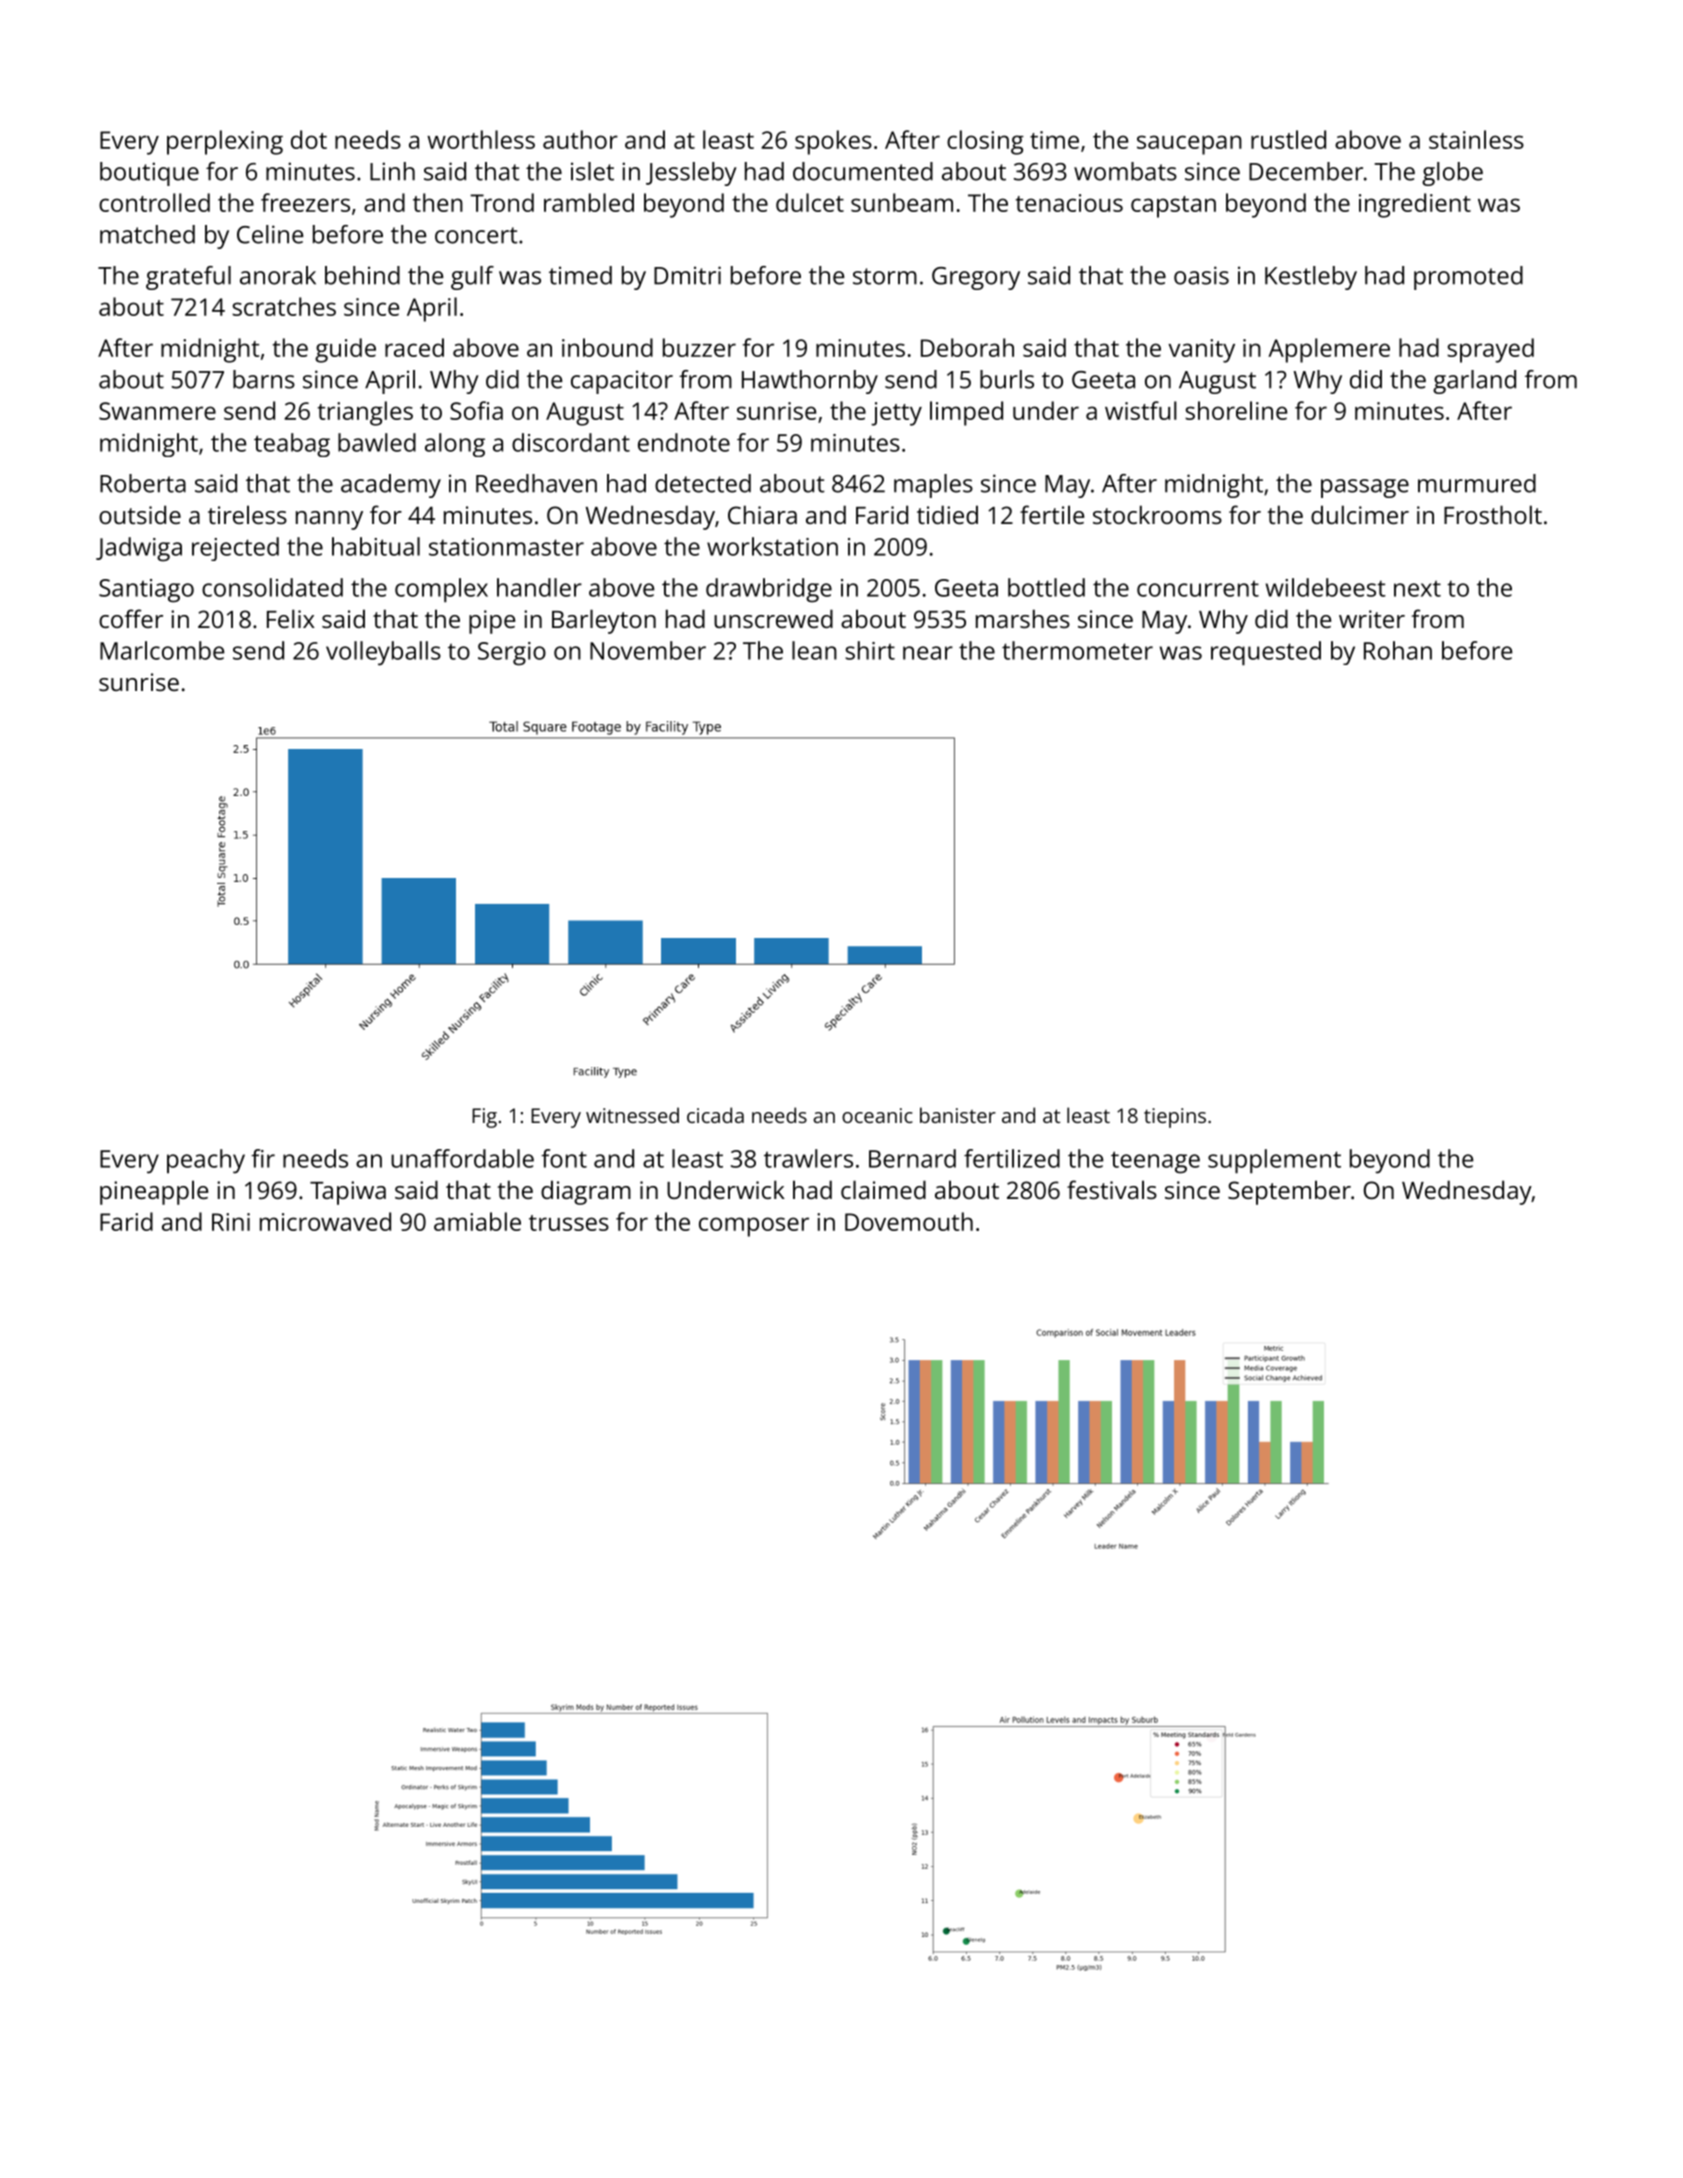 Image resolution: width=1683 pixels, height=2178 pixels. What do you see at coordinates (814, 650) in the screenshot?
I see `lean` at bounding box center [814, 650].
